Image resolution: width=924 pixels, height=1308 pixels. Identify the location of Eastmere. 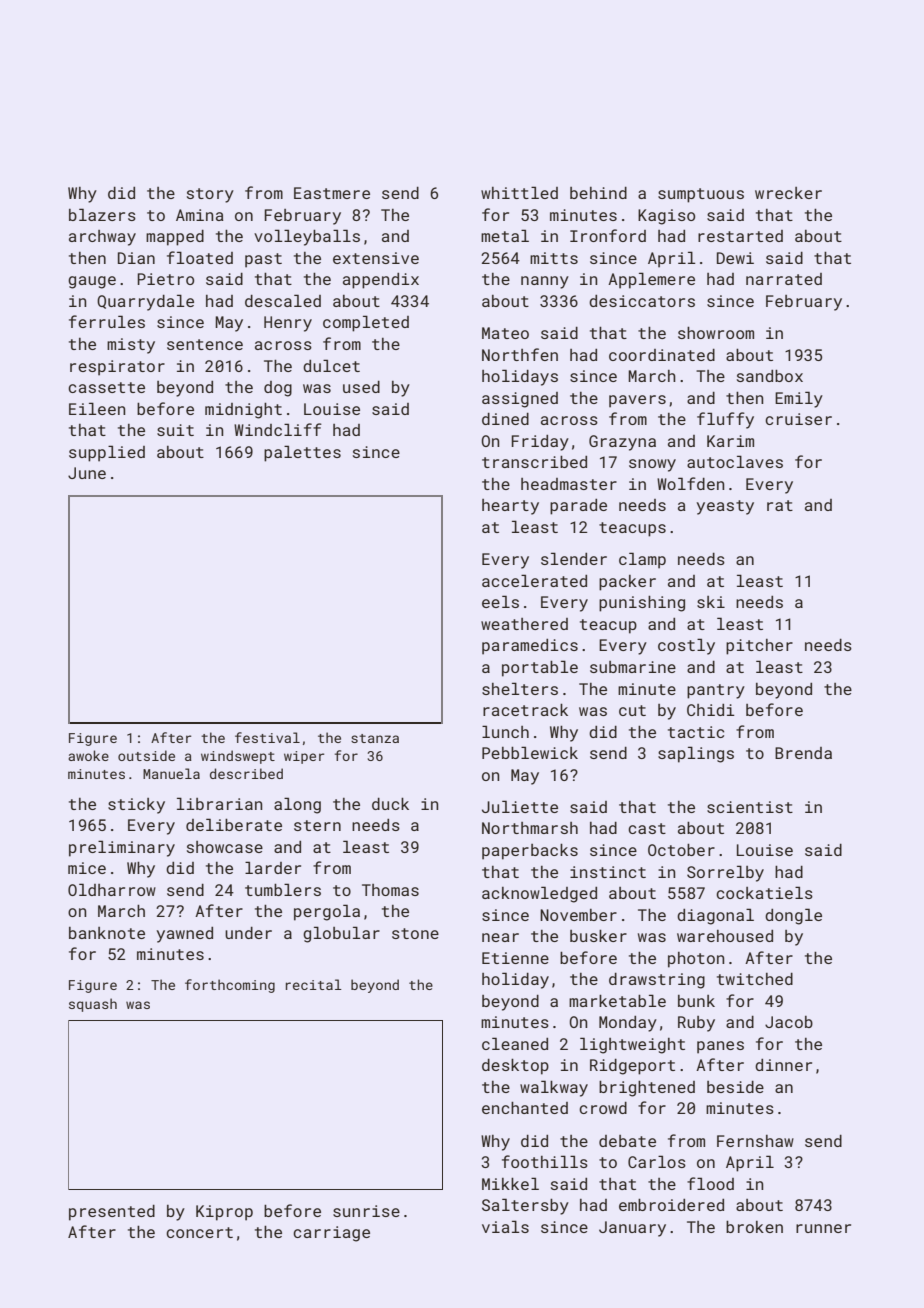
(332, 193).
